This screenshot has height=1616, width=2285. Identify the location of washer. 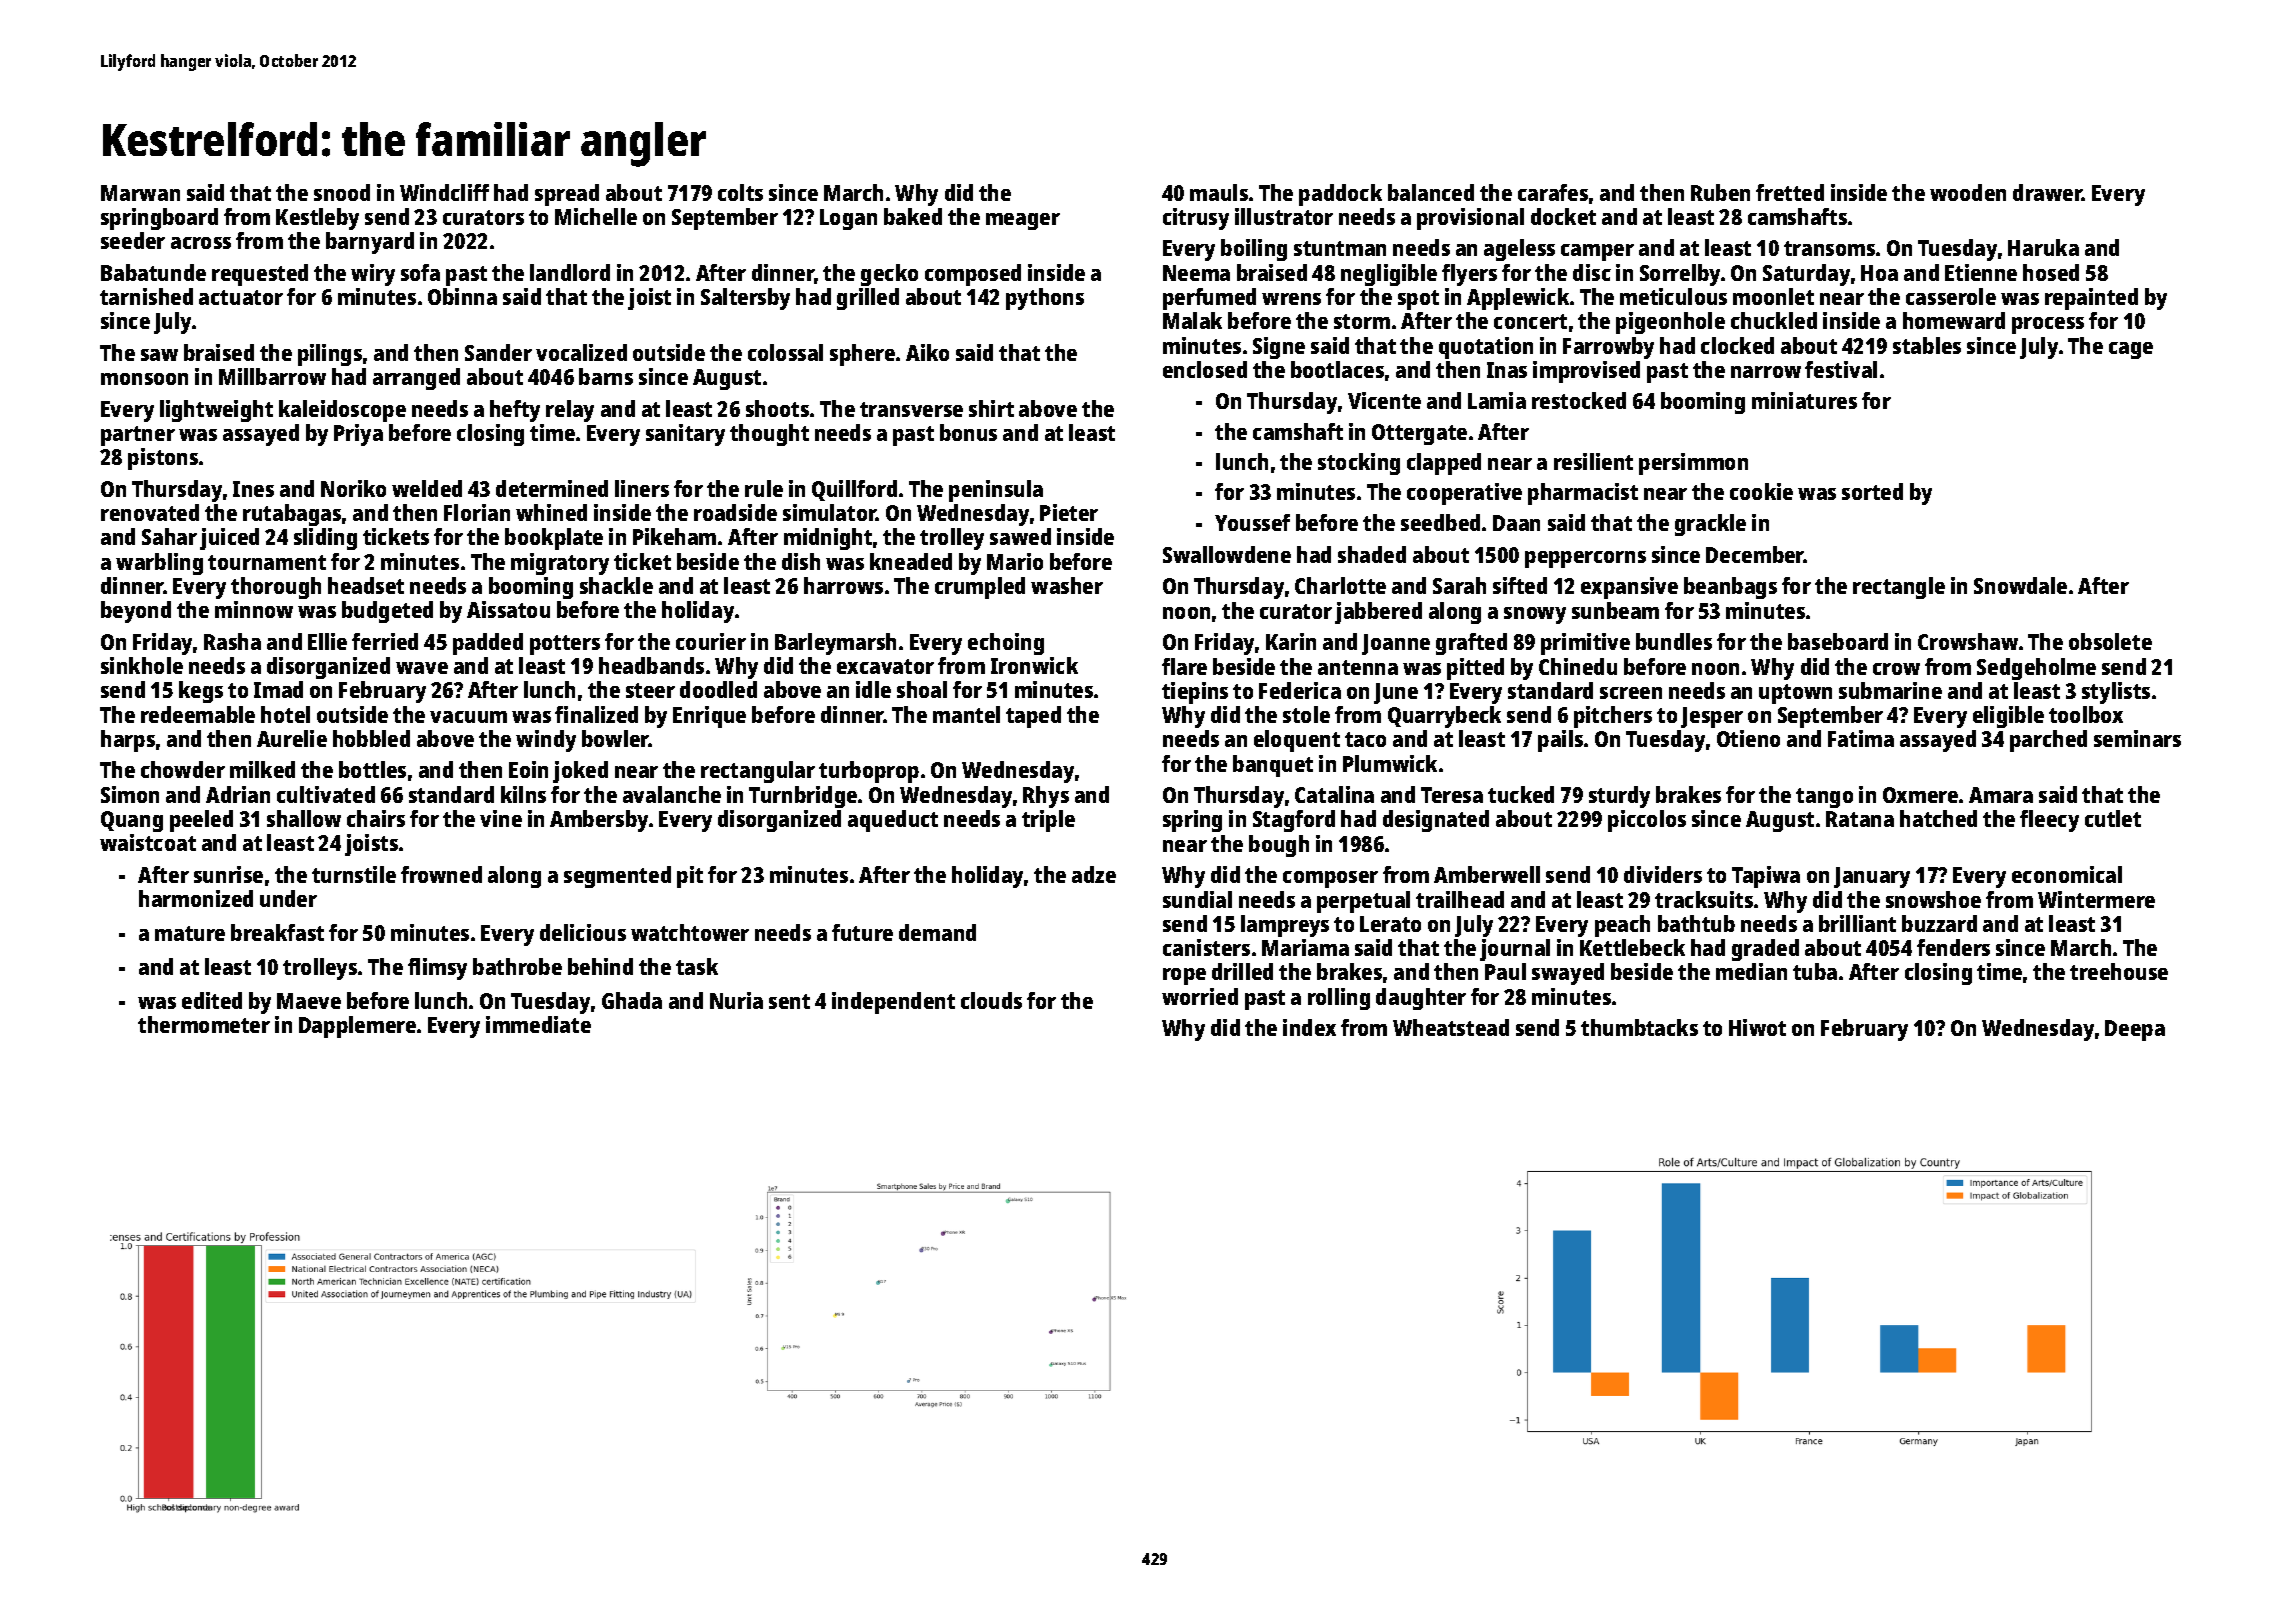
(1067, 585).
